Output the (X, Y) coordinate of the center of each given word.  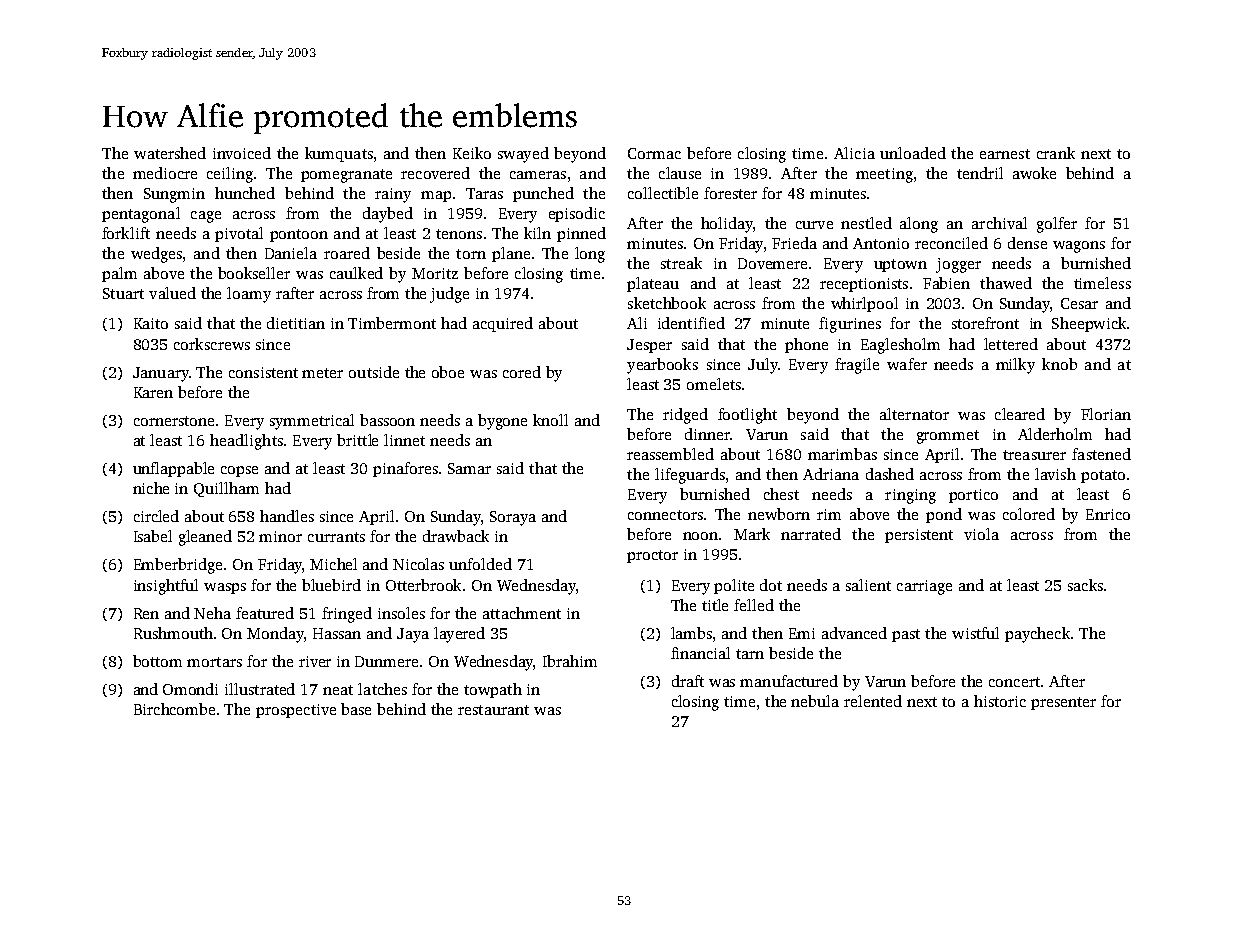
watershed (170, 153)
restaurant (493, 710)
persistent (919, 536)
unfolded (480, 564)
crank (1056, 153)
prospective (296, 711)
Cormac (654, 153)
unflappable (173, 469)
